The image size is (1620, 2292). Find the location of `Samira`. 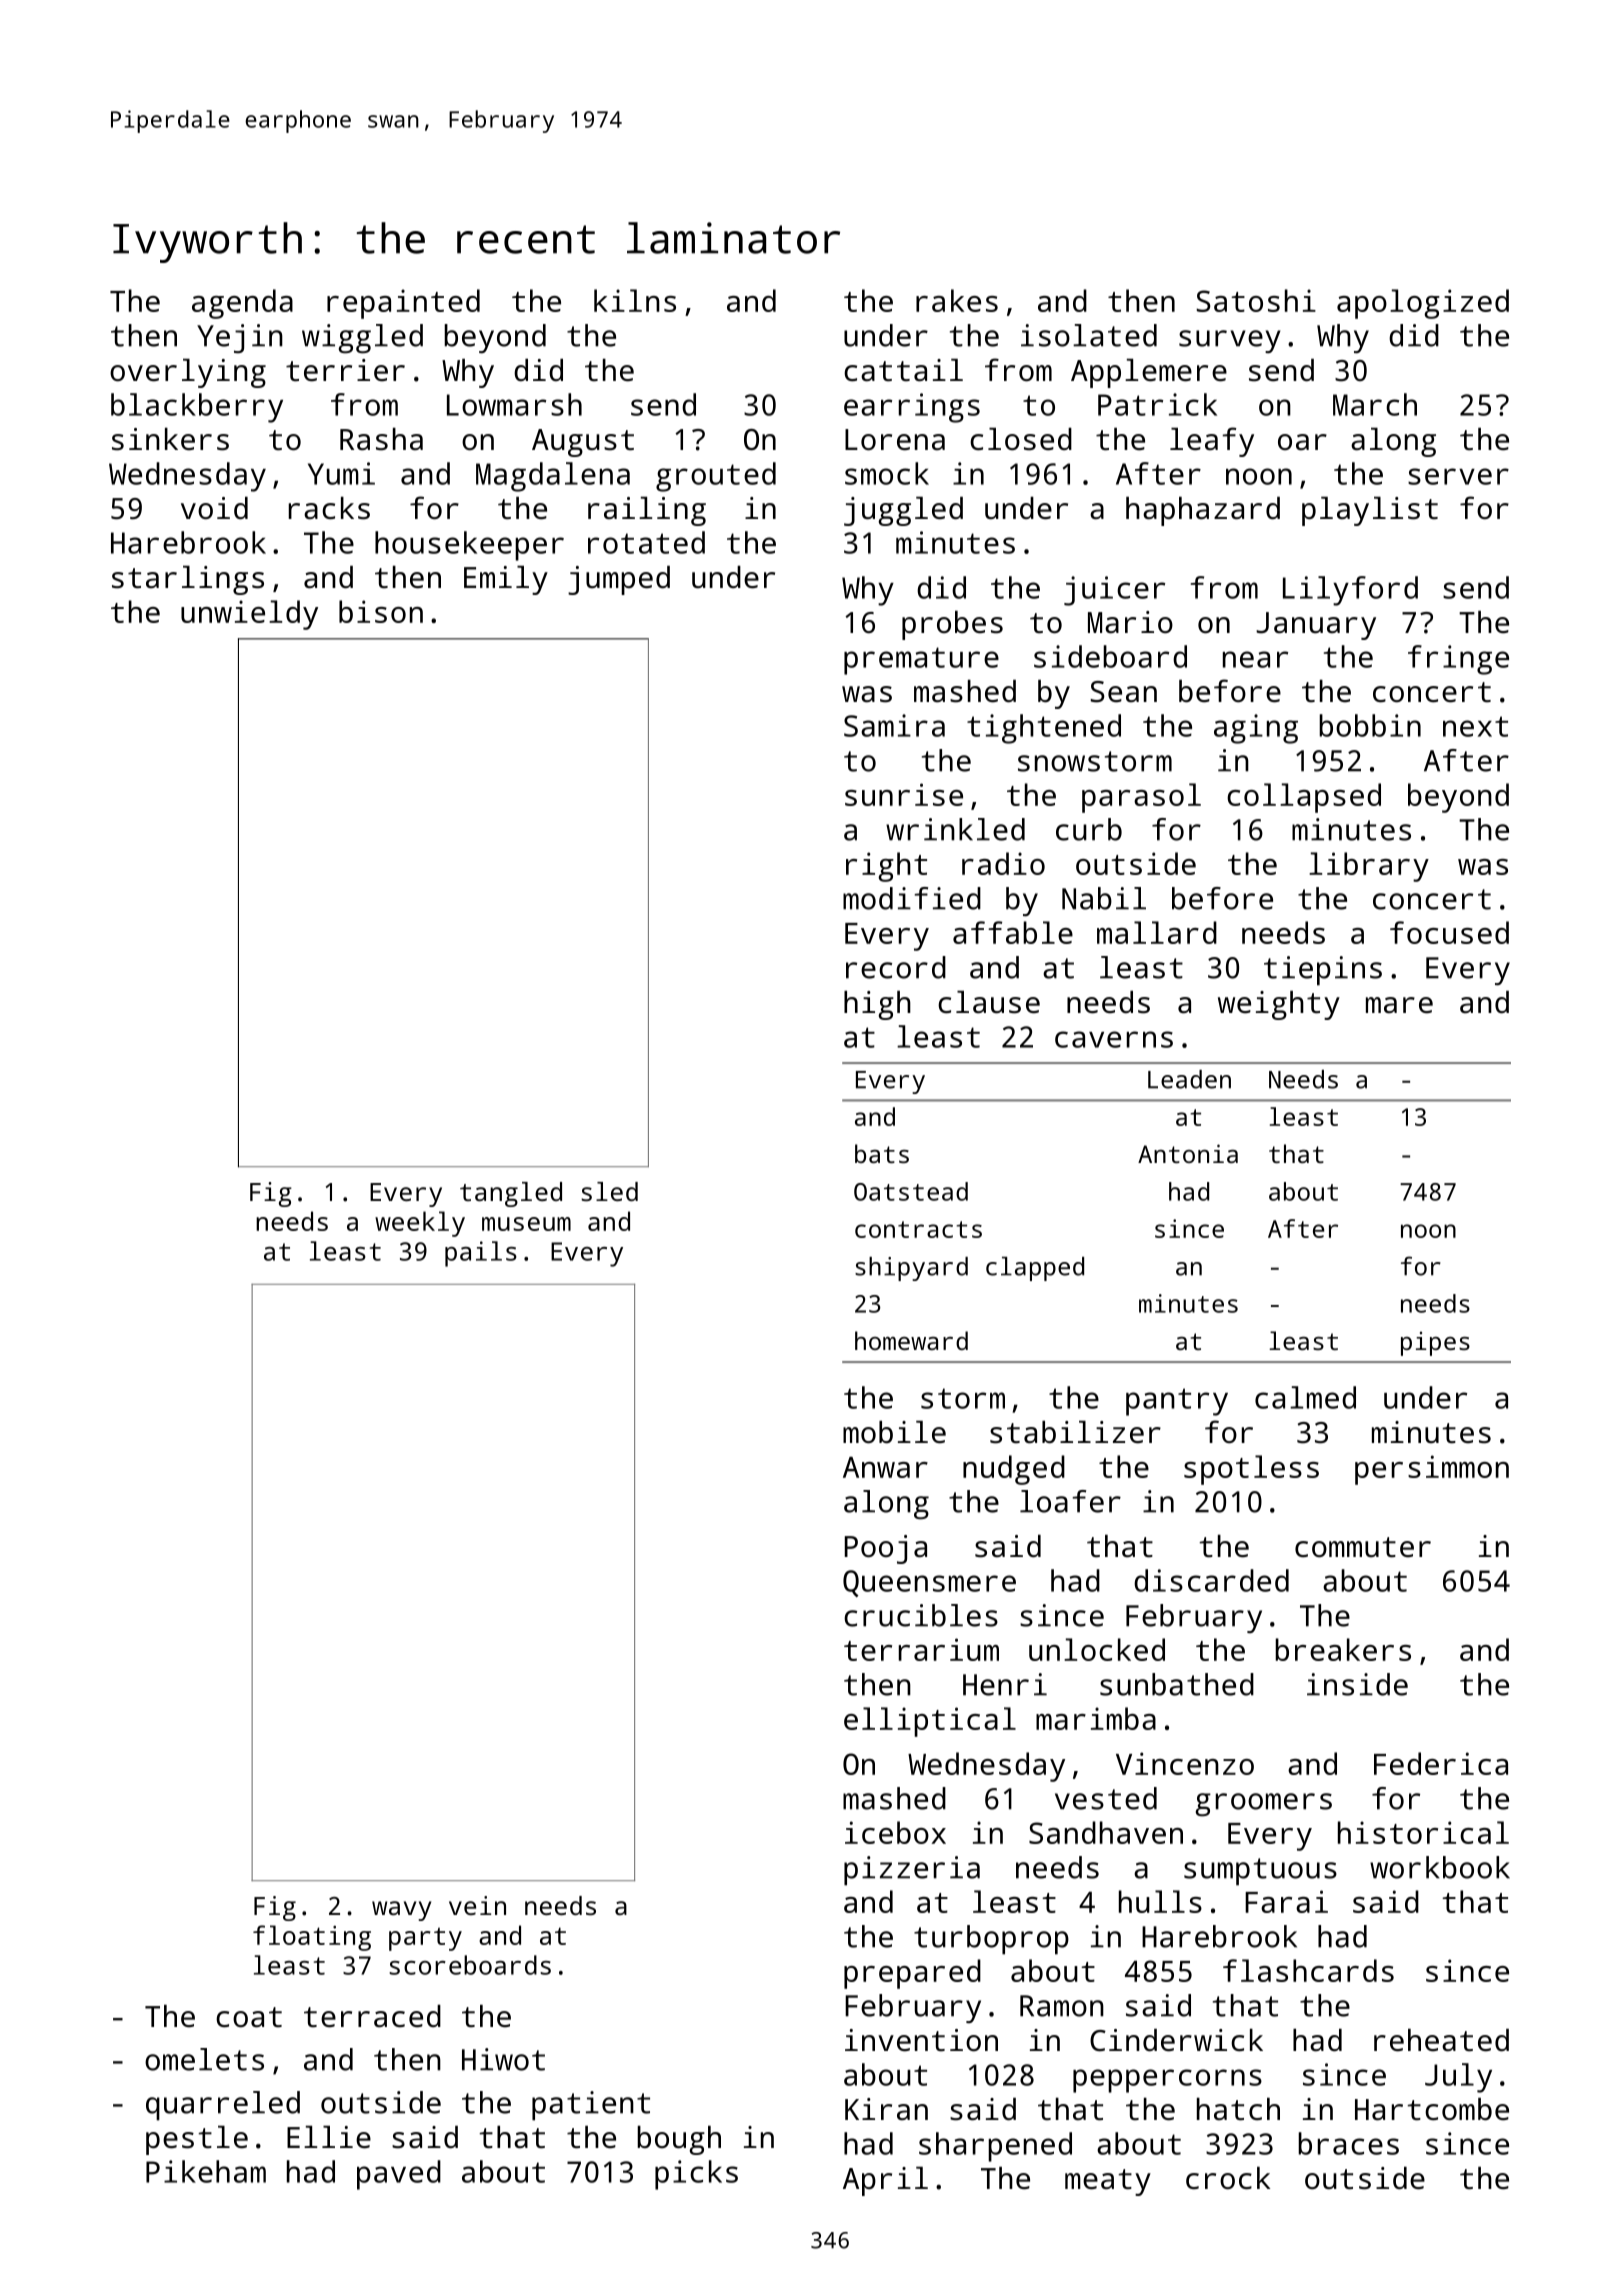

Samira is located at coordinates (894, 725).
